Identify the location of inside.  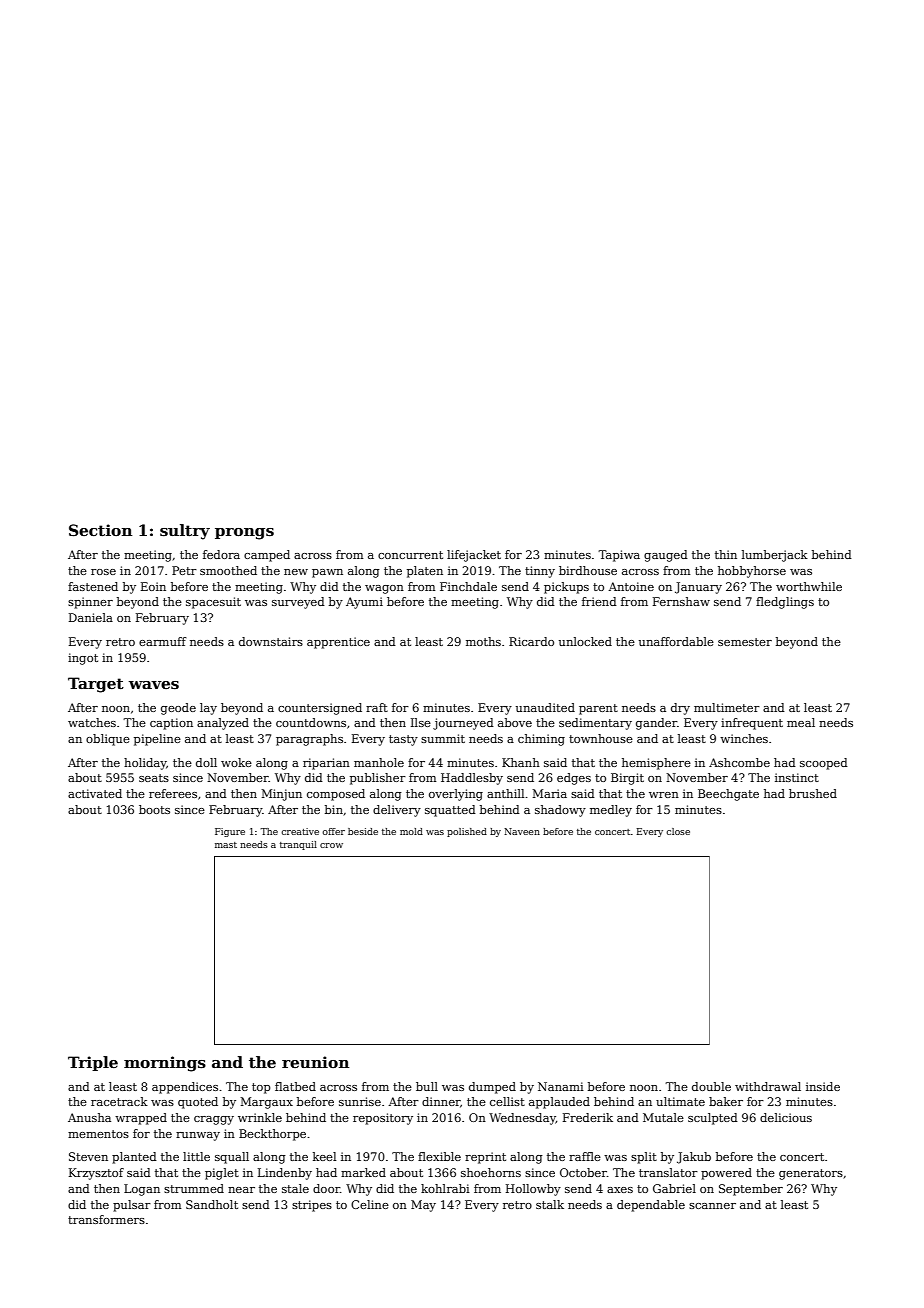
(823, 1086).
